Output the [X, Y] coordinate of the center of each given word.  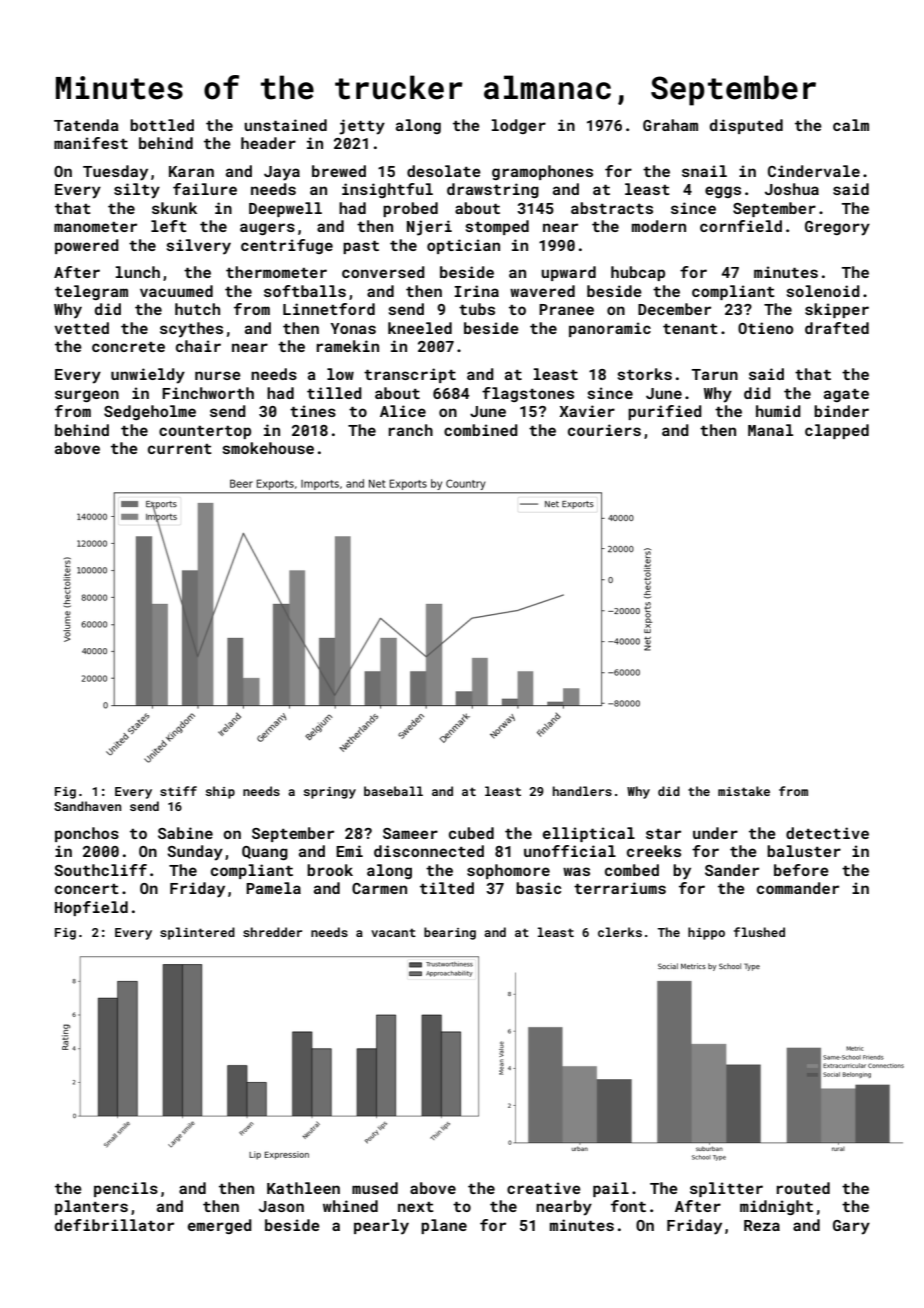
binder [841, 411]
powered [87, 246]
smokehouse [268, 448]
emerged [220, 1226]
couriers [604, 430]
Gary [851, 1227]
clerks [620, 932]
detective [827, 833]
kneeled [420, 328]
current [180, 449]
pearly [381, 1227]
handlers [582, 791]
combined [481, 430]
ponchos [87, 834]
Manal [770, 430]
